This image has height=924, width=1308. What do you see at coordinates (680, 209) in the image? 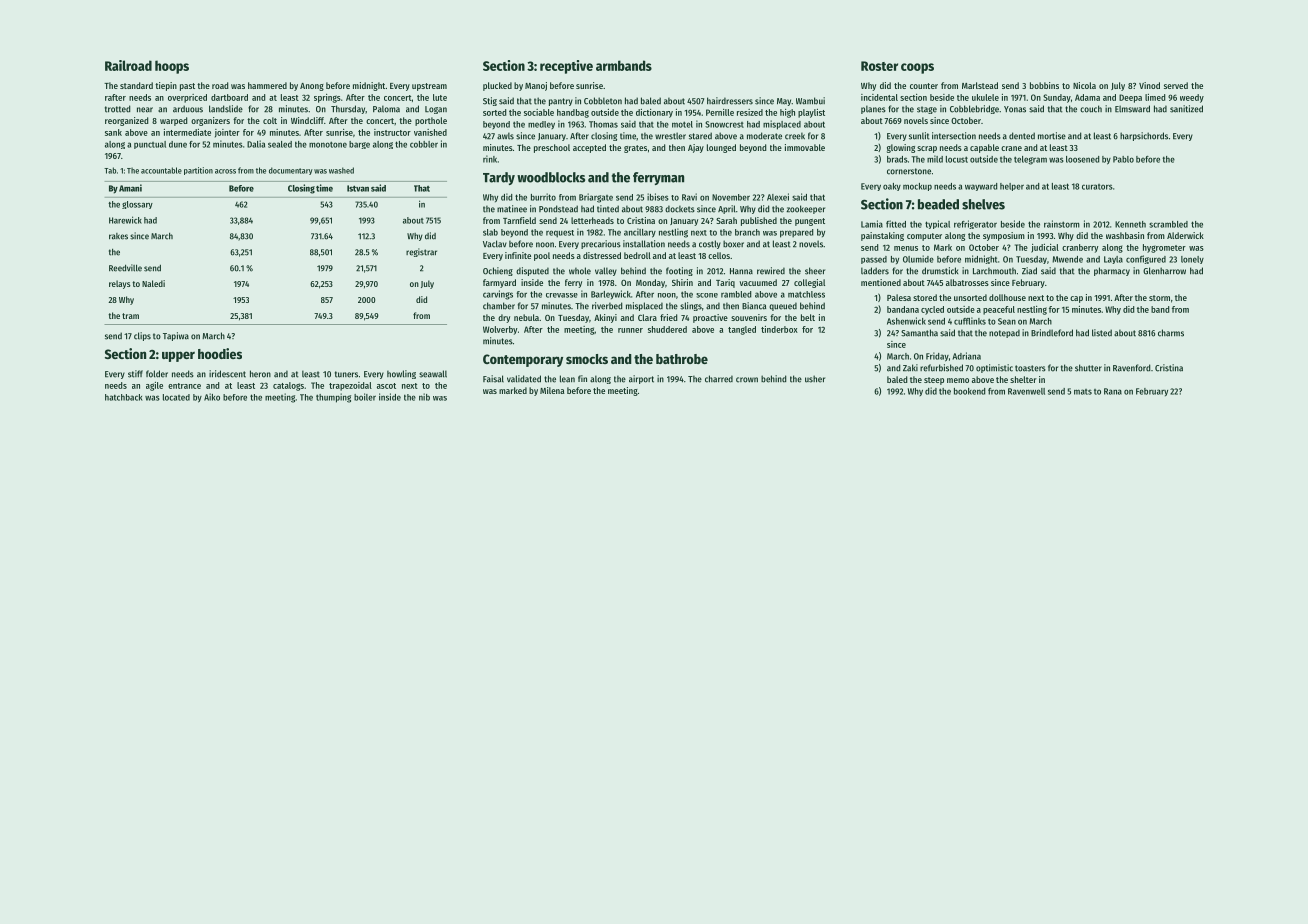
I see `dockets` at bounding box center [680, 209].
